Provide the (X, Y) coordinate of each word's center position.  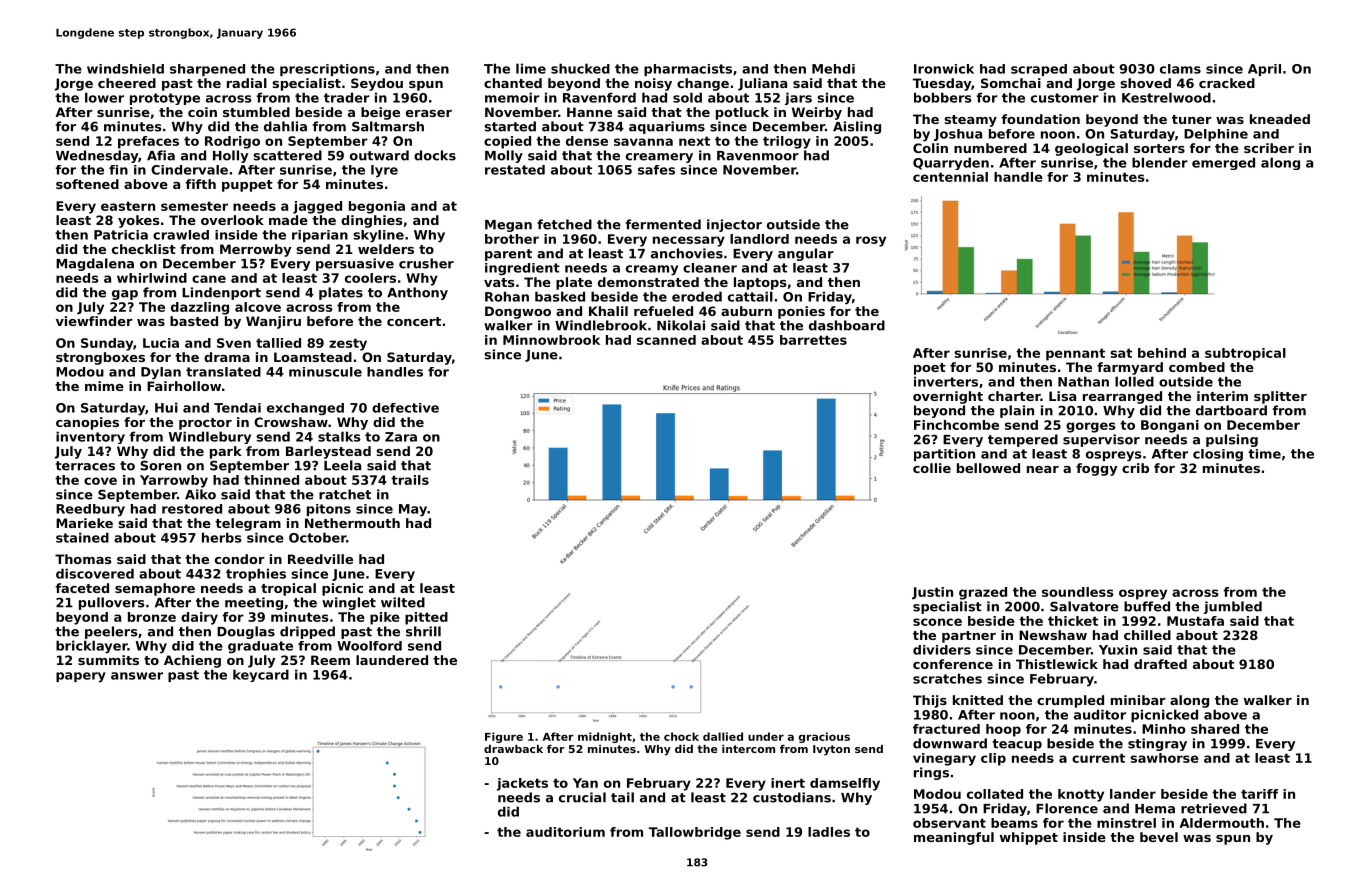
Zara (401, 437)
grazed (983, 593)
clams (1180, 69)
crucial (582, 797)
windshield (125, 69)
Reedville (320, 559)
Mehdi (833, 69)
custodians (792, 797)
